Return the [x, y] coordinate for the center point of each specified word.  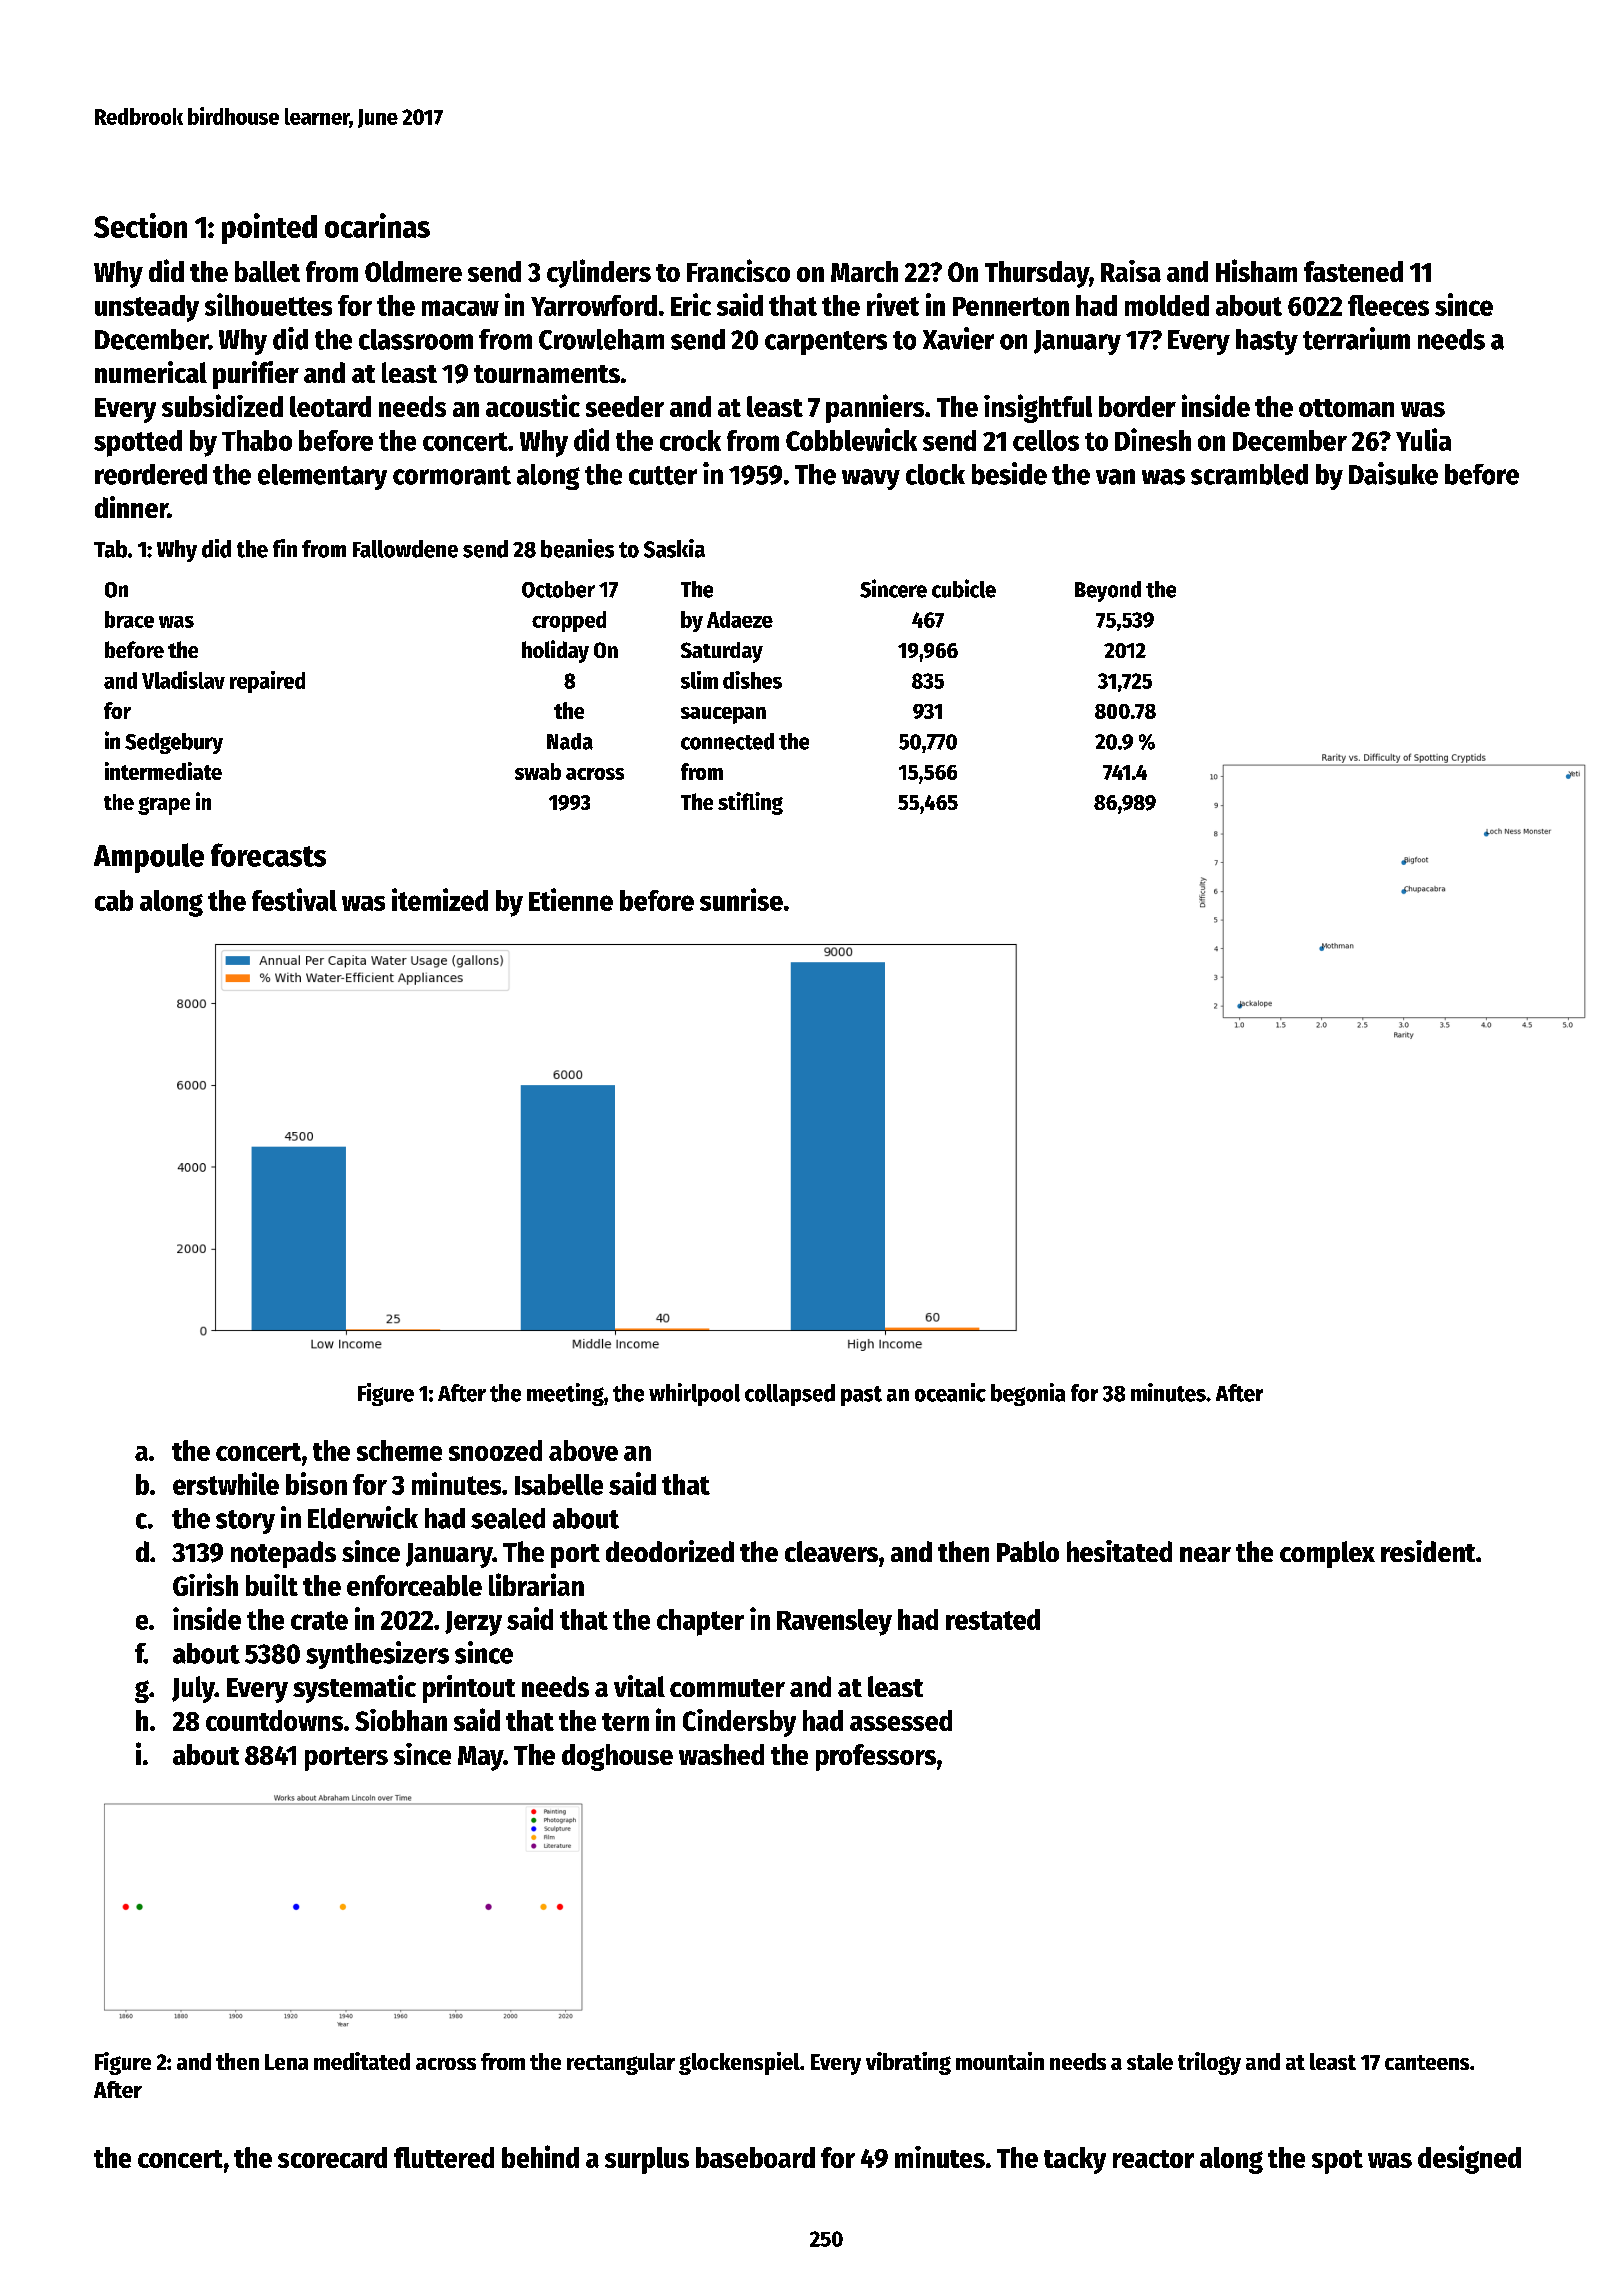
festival [294, 899]
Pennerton [1011, 306]
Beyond [1108, 591]
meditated [362, 2061]
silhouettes [268, 304]
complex [1327, 1554]
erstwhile [226, 1483]
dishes [752, 680]
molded [1167, 305]
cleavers [831, 1551]
